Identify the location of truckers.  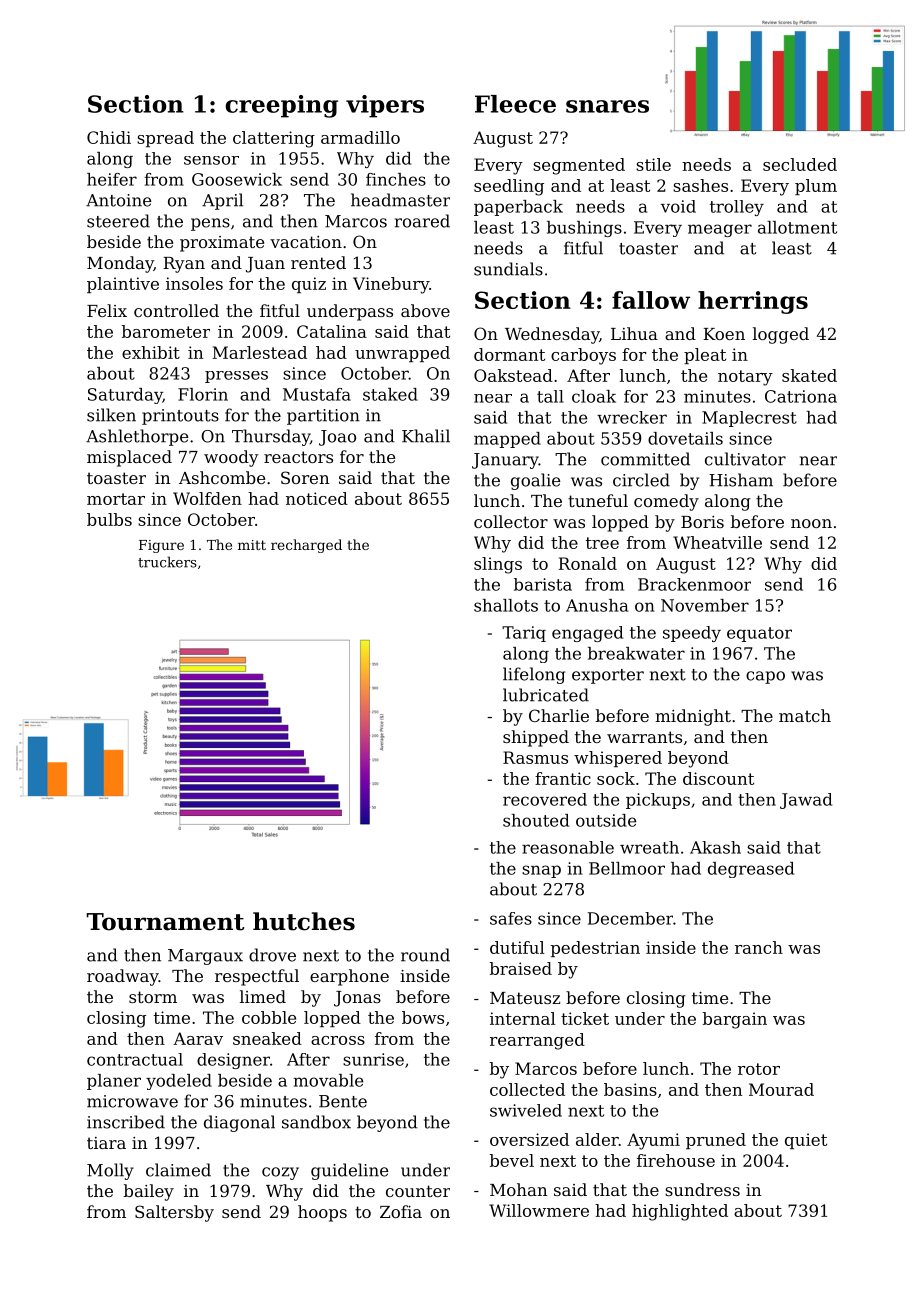
(167, 562).
